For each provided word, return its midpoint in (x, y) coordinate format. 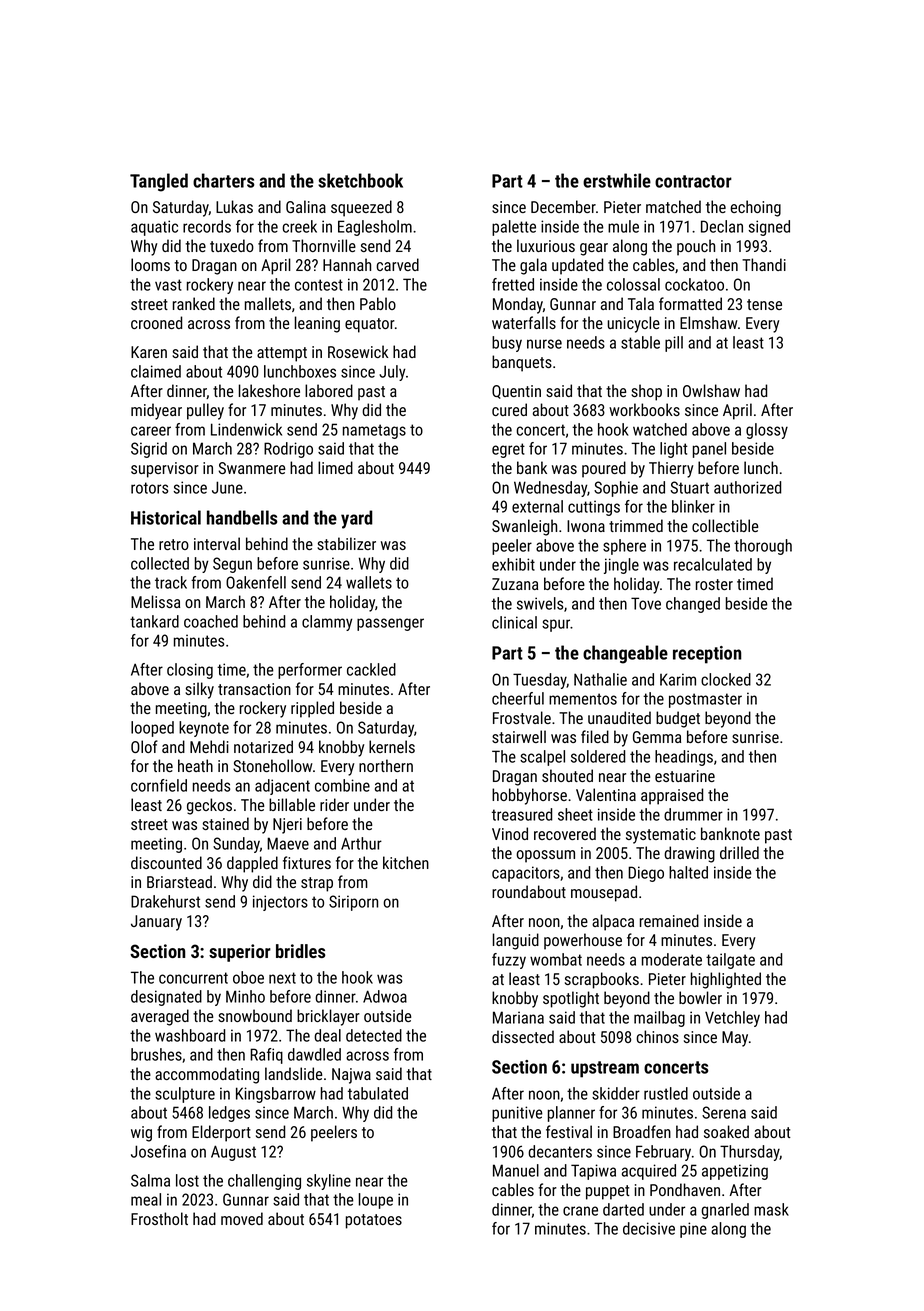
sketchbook (360, 180)
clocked (726, 679)
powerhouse (583, 941)
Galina (306, 206)
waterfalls (524, 322)
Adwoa (385, 996)
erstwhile (617, 180)
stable (640, 342)
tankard (154, 621)
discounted (166, 862)
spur (556, 625)
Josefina (158, 1151)
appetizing (735, 1172)
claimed (156, 371)
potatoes (374, 1221)
